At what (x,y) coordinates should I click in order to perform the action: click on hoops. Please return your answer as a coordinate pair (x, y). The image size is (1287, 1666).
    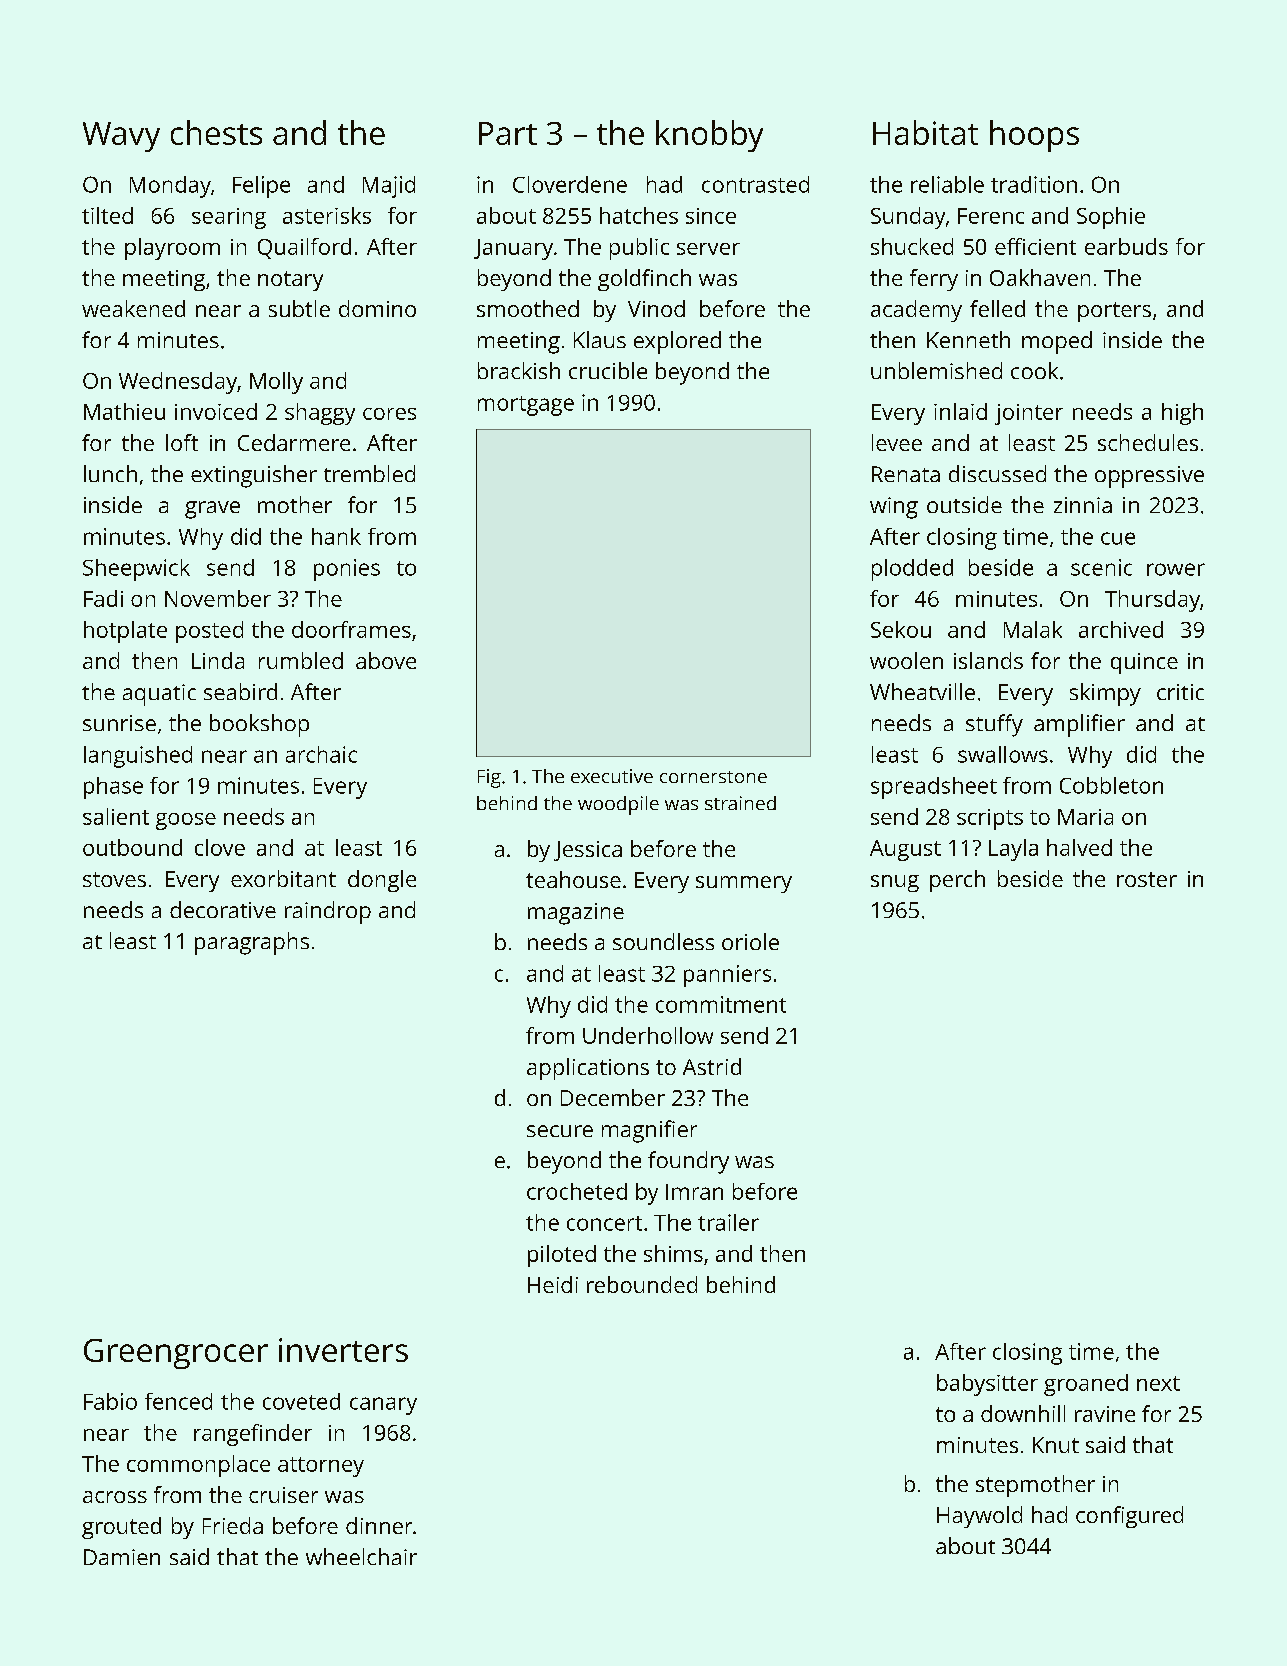
    Looking at the image, I should click on (1034, 136).
